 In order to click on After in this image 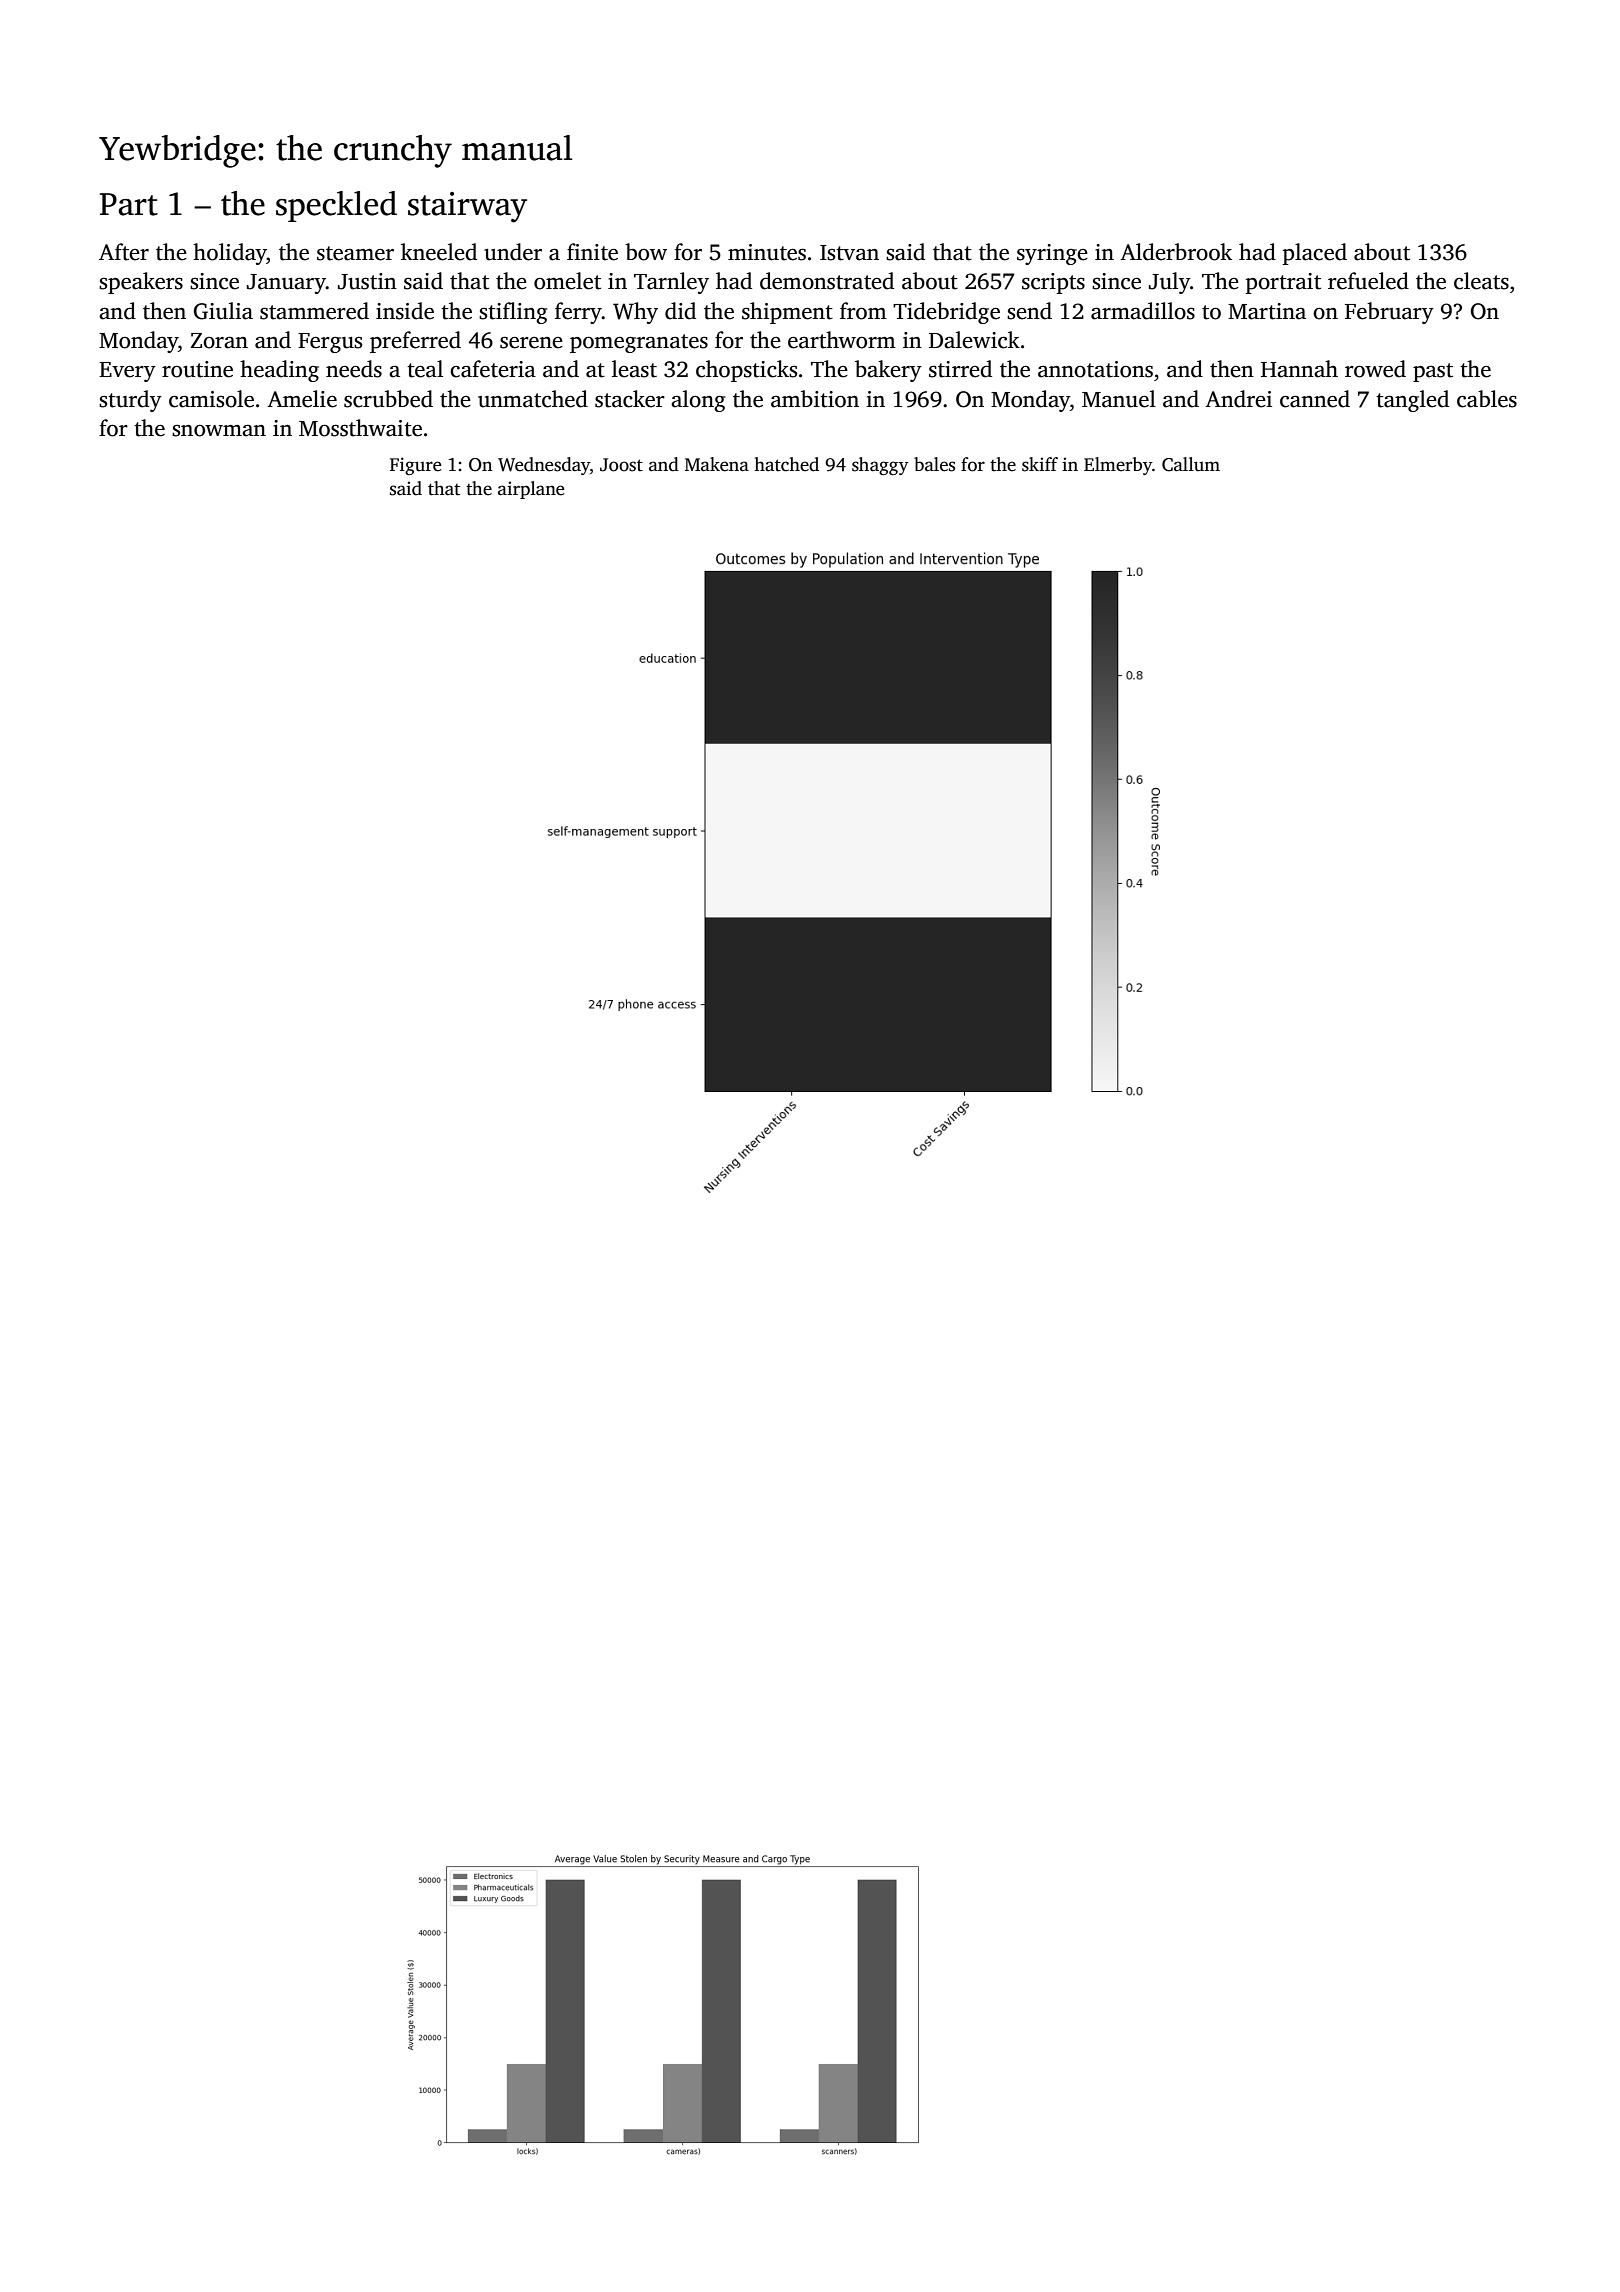, I will do `click(124, 252)`.
